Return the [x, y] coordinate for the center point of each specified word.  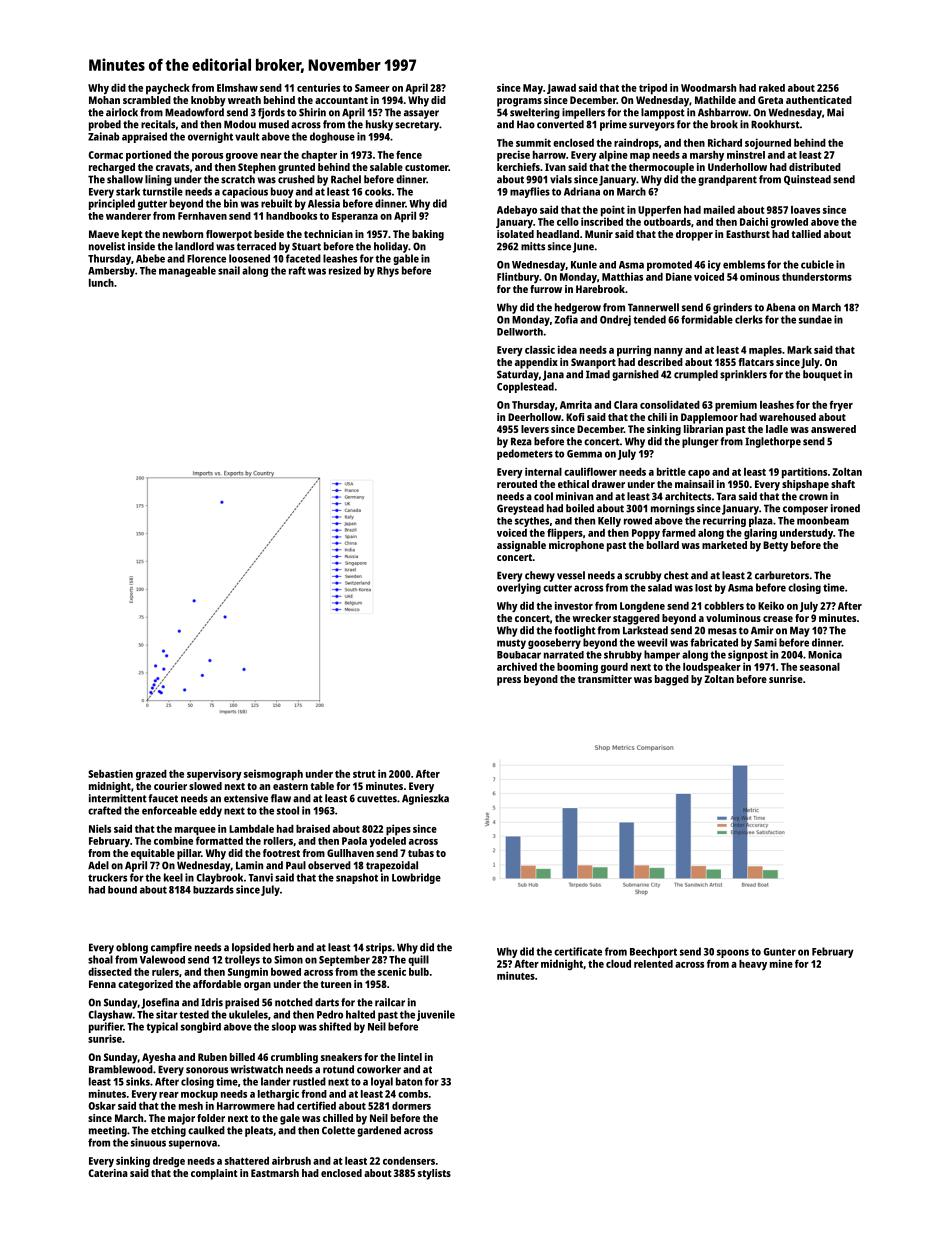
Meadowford [194, 112]
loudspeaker [712, 668]
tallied [806, 234]
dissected [110, 971]
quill [418, 960]
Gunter [779, 952]
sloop [284, 1027]
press [509, 681]
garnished [635, 375]
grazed [151, 775]
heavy [753, 965]
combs [413, 1094]
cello [568, 222]
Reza [521, 441]
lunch [101, 283]
